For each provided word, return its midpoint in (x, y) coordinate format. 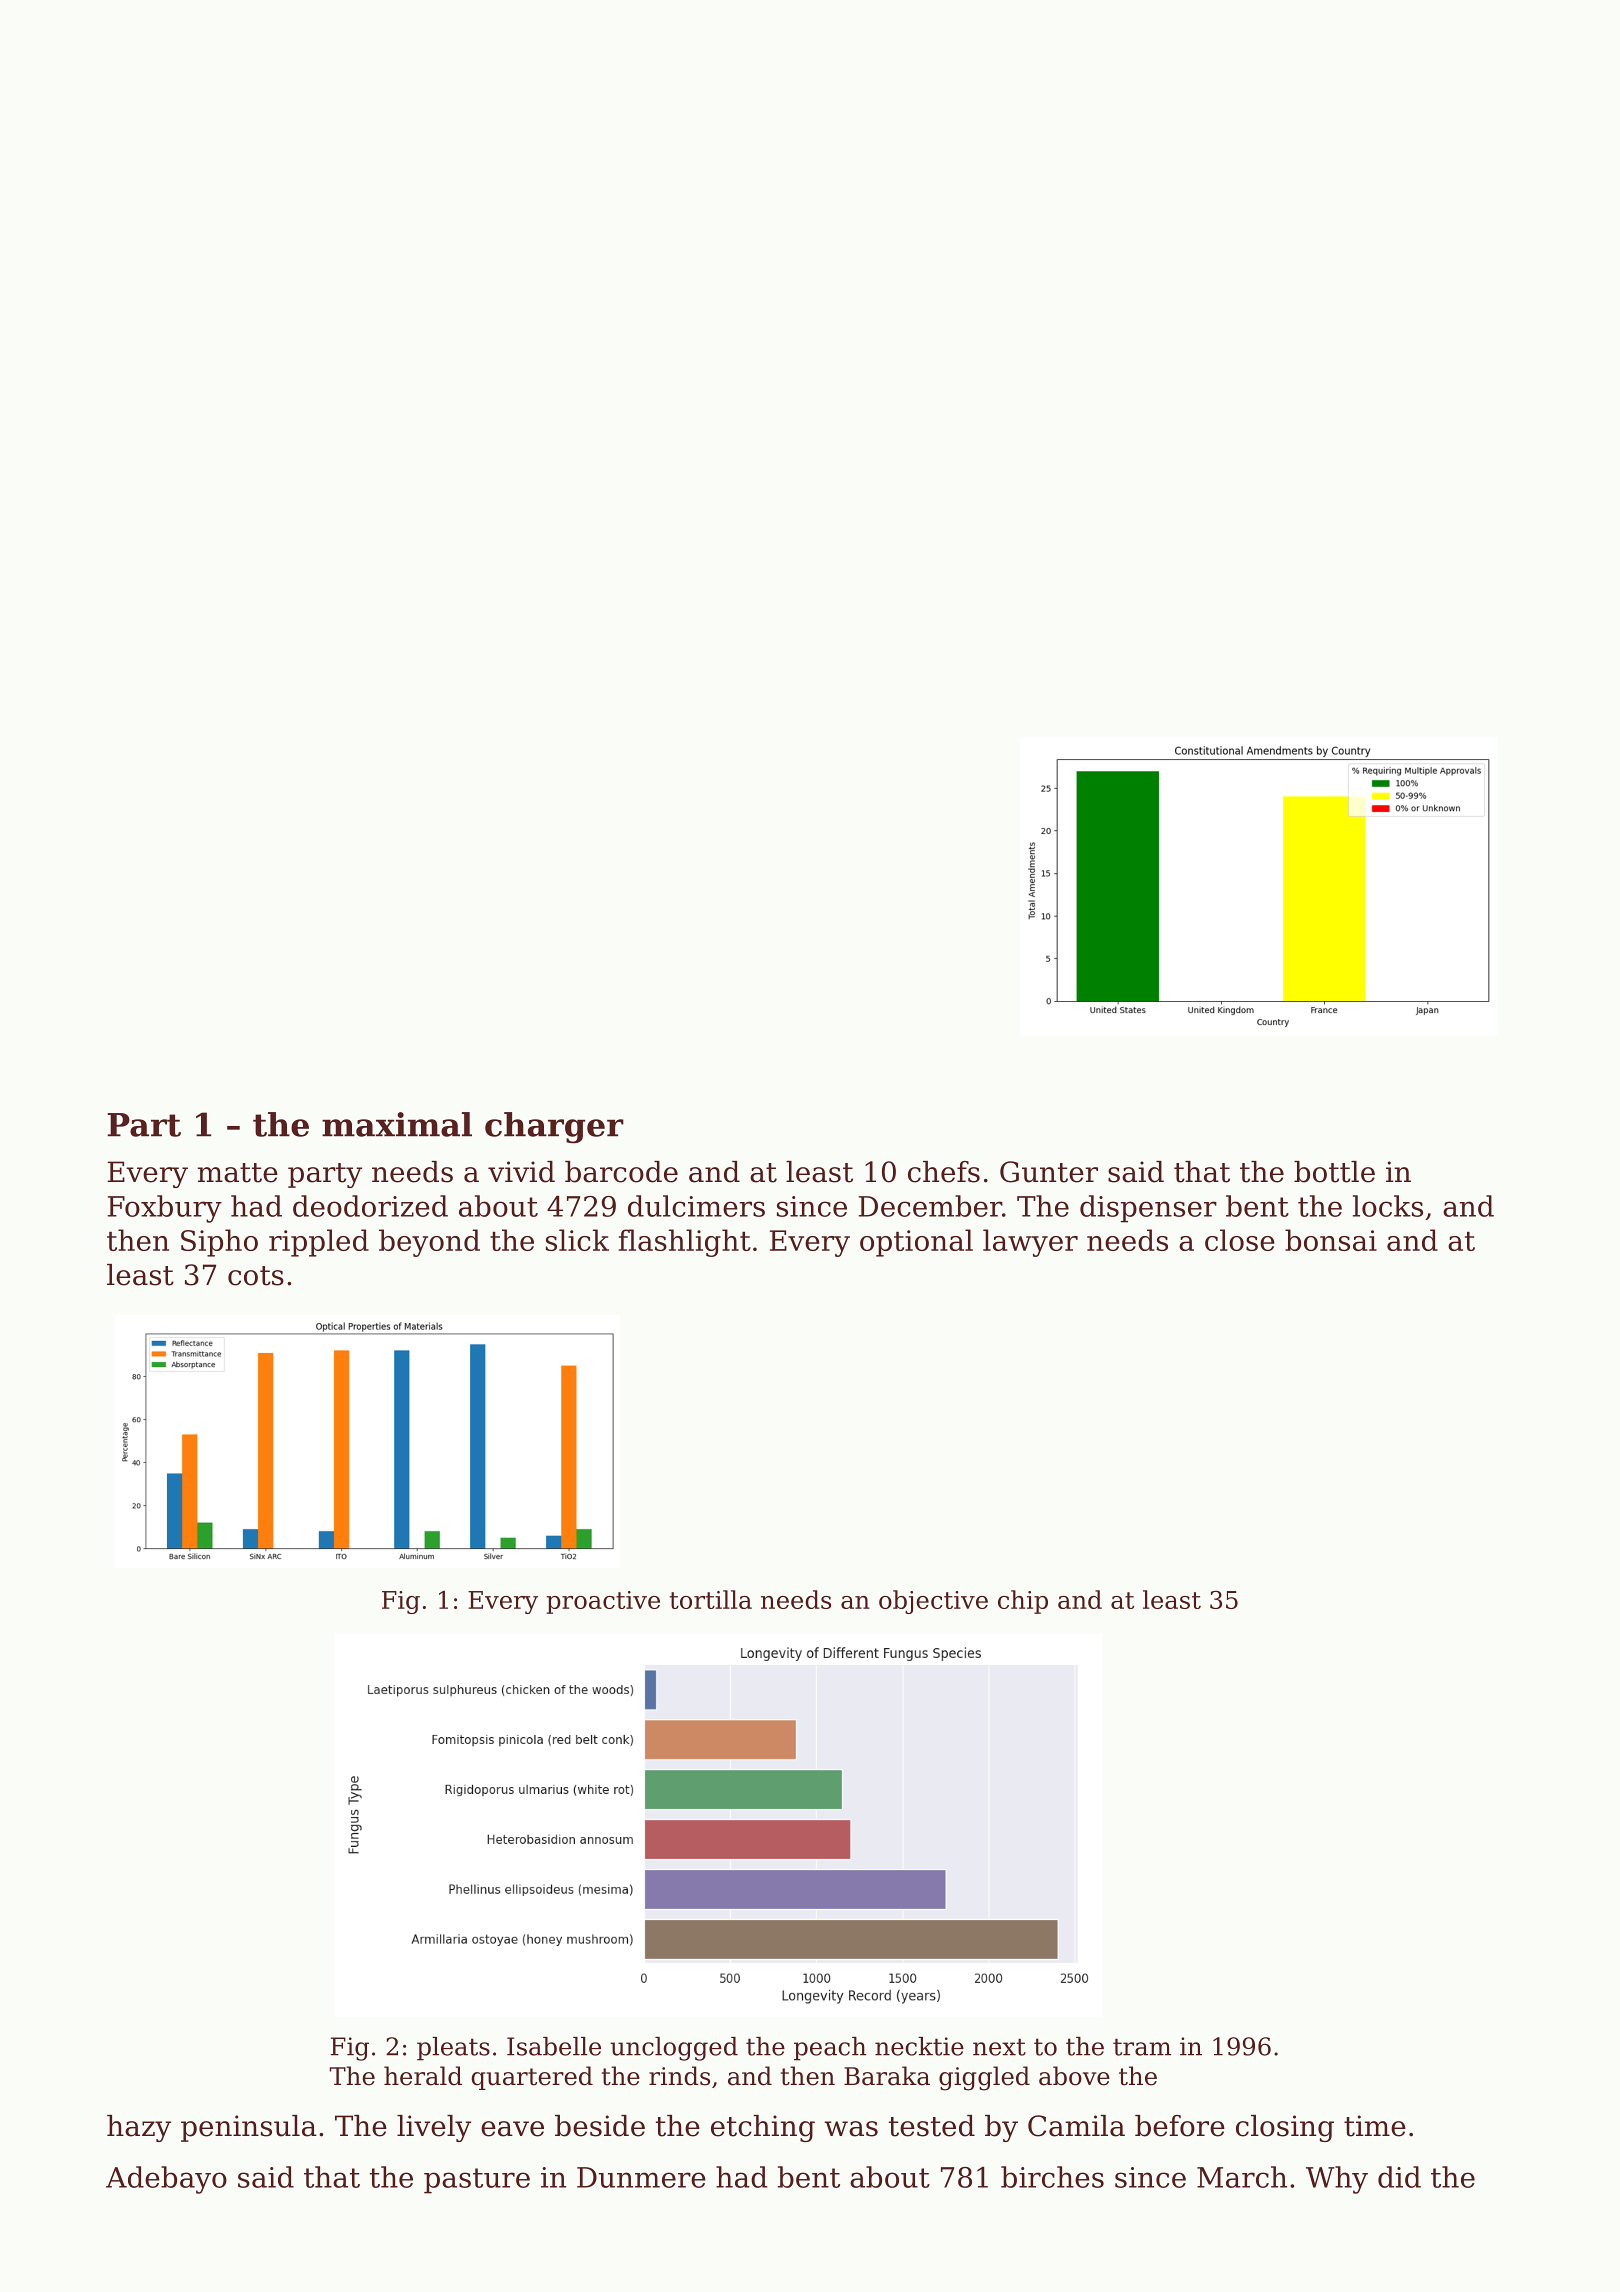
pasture (477, 2181)
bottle (1334, 1172)
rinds (679, 2076)
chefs (944, 1172)
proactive (603, 1602)
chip (1023, 1602)
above (1074, 2076)
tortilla (710, 1599)
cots (256, 1276)
